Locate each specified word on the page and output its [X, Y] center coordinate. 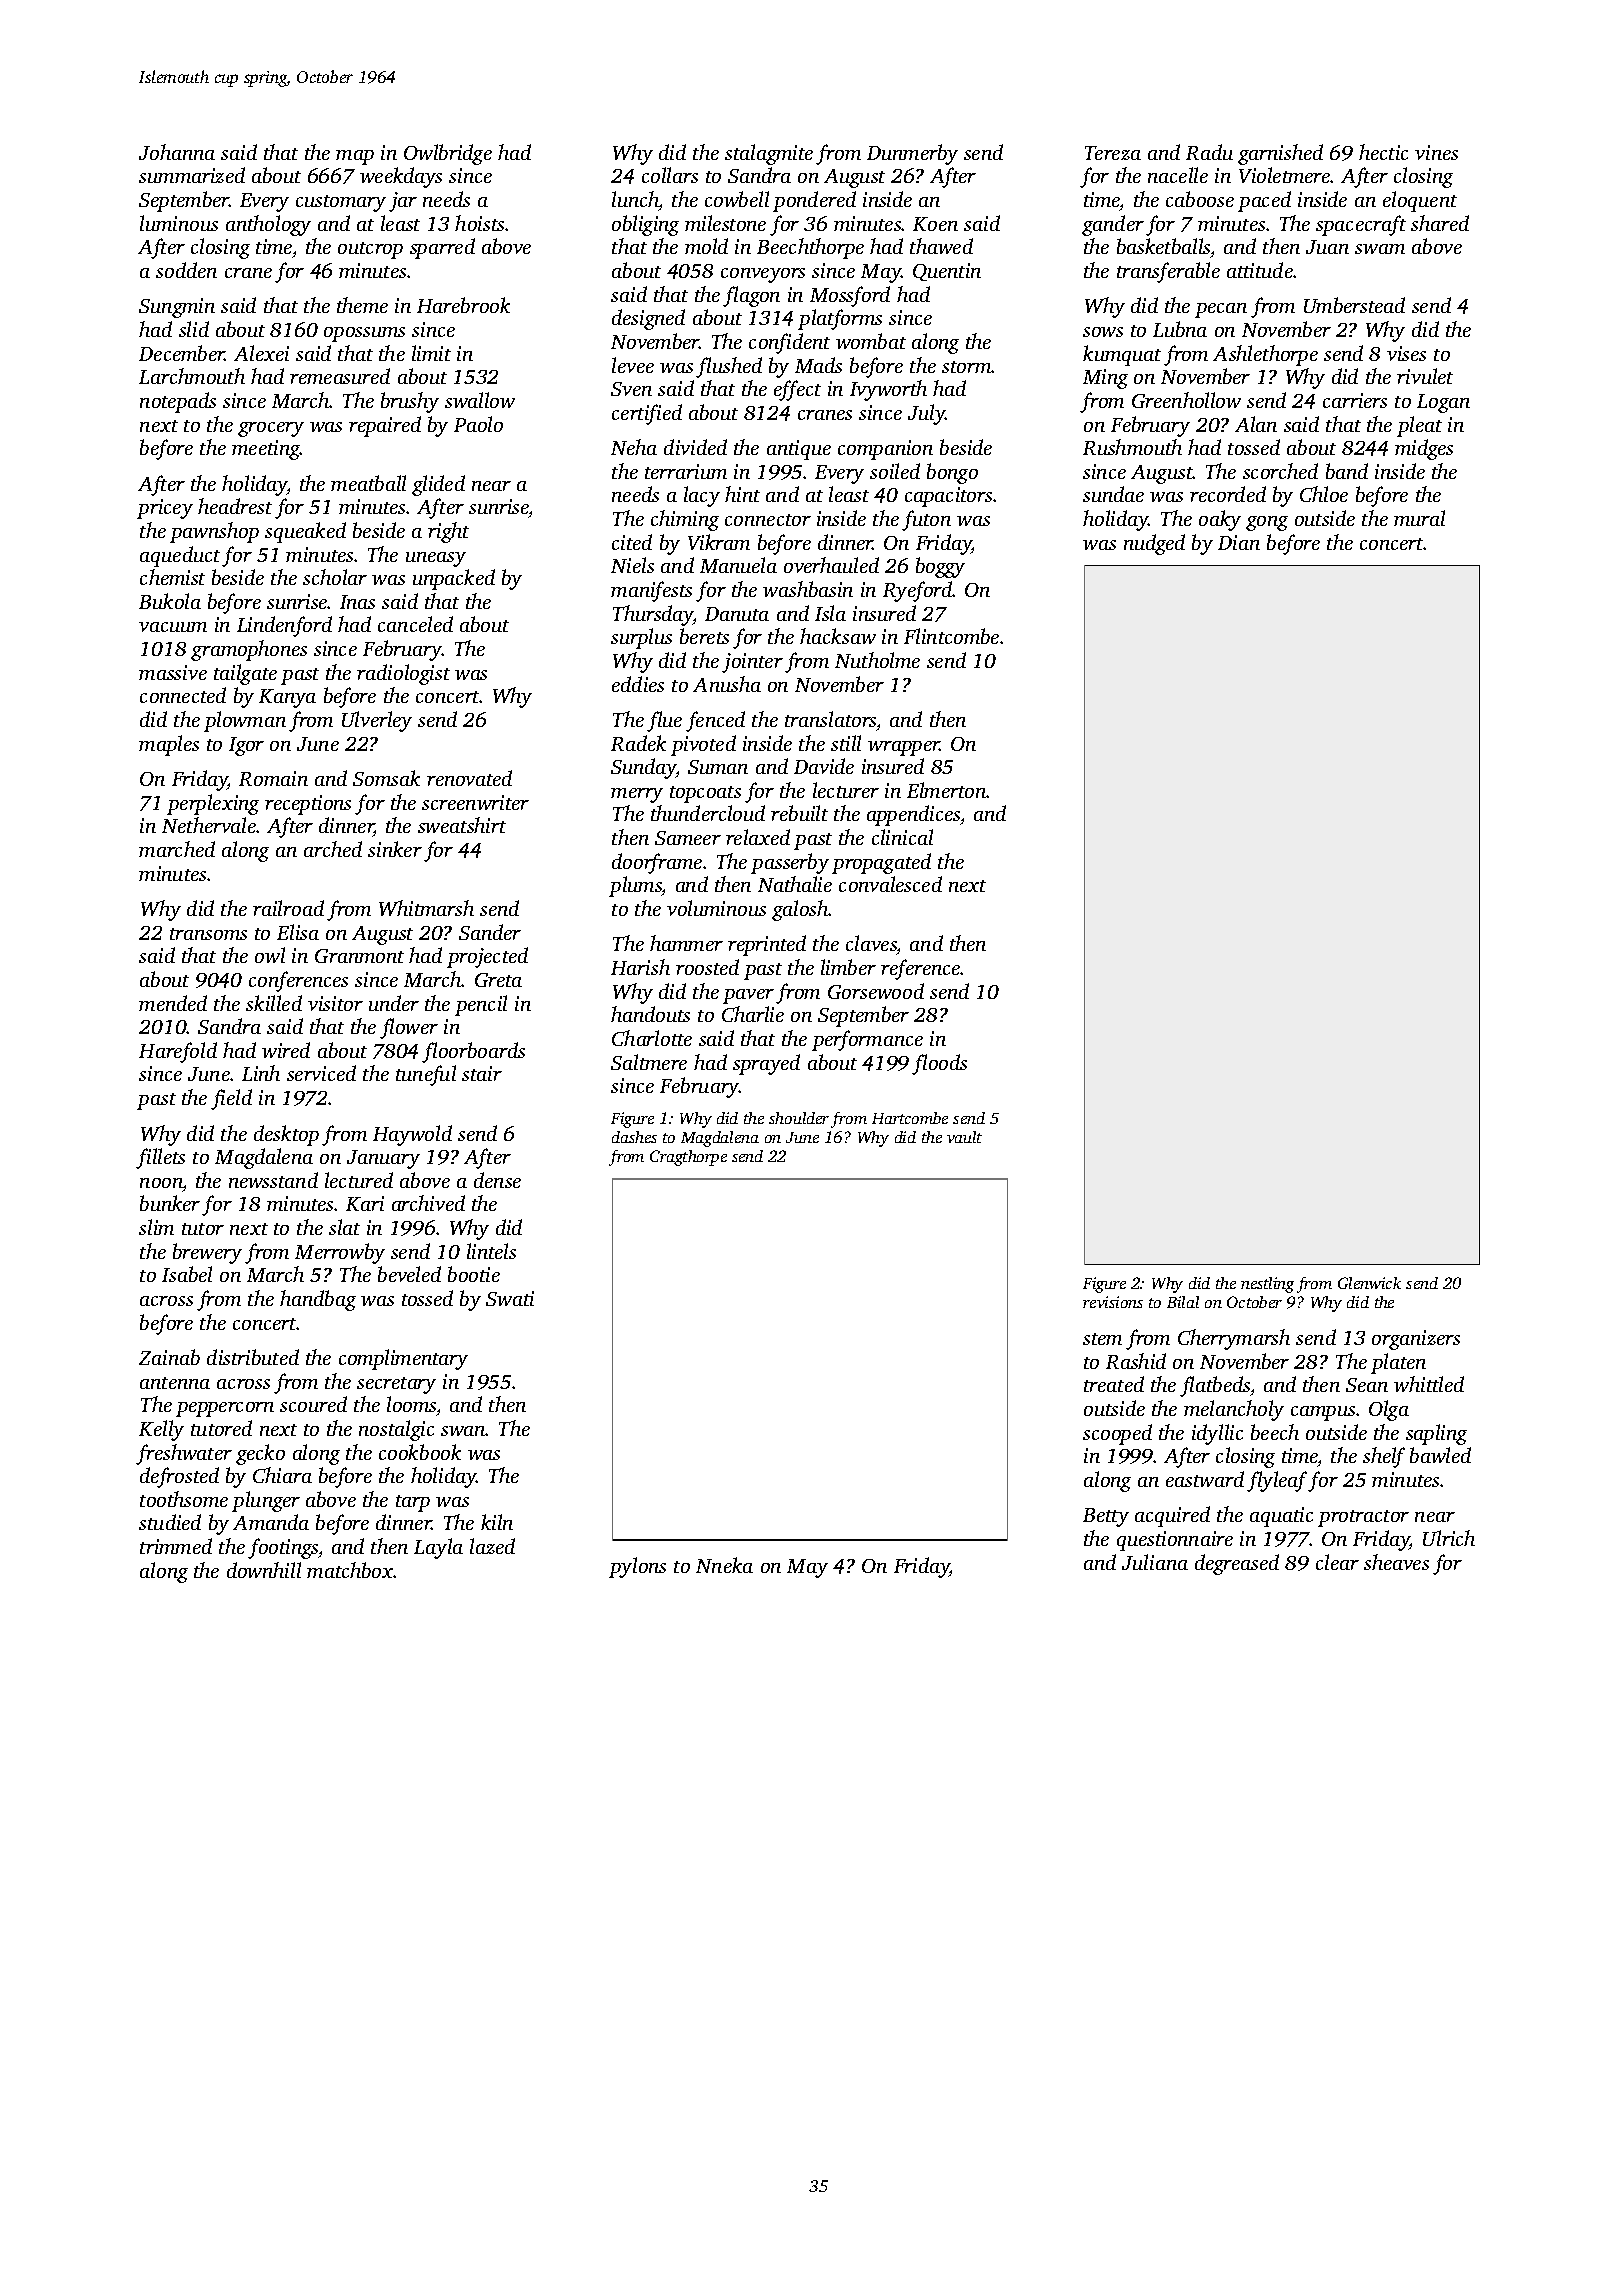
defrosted [179, 1477]
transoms [208, 934]
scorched [1280, 471]
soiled [895, 471]
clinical [902, 837]
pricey [165, 509]
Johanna [177, 152]
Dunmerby [912, 154]
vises [1406, 353]
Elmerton [946, 790]
